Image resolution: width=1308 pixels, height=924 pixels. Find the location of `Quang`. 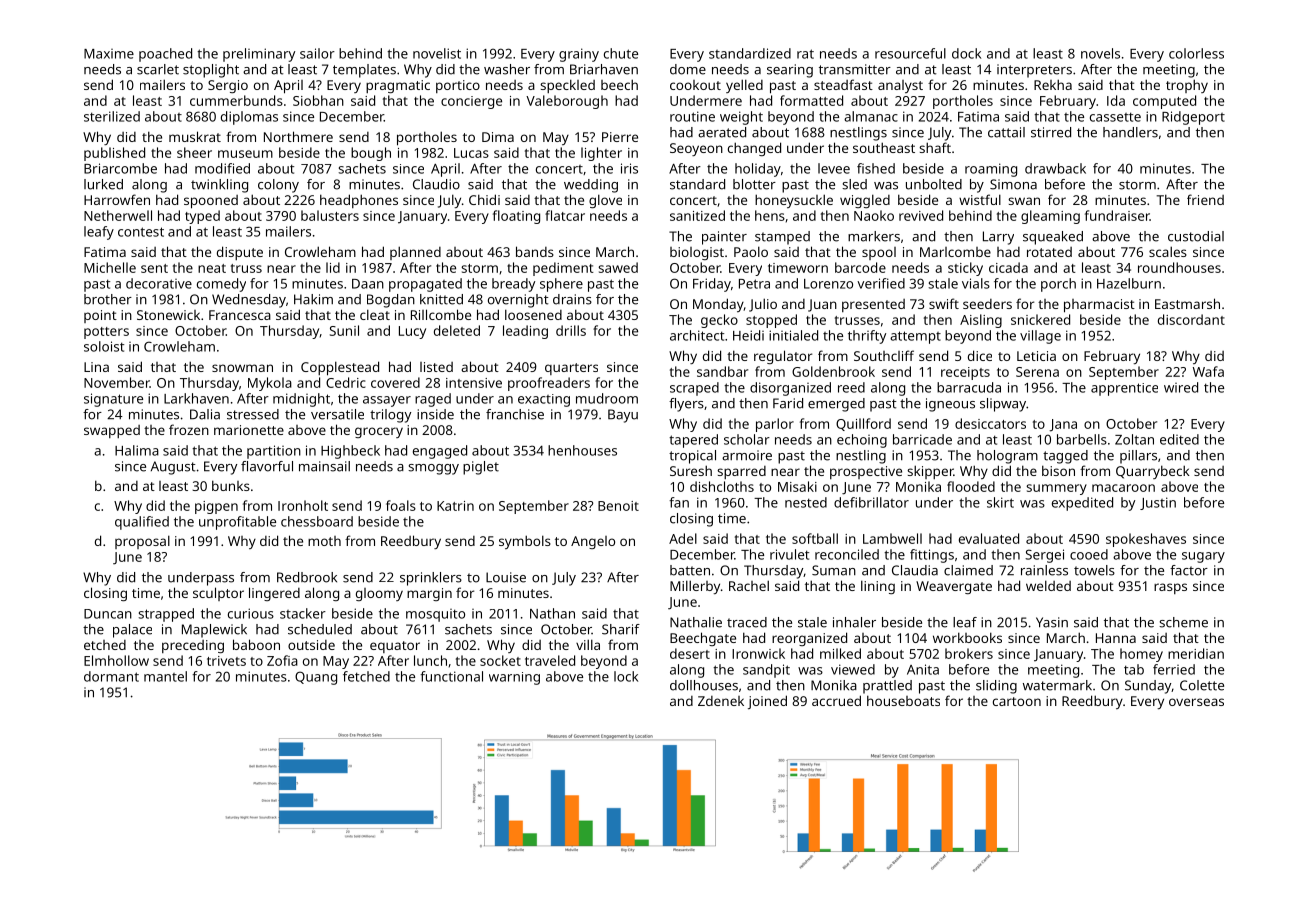

Quang is located at coordinates (316, 678).
